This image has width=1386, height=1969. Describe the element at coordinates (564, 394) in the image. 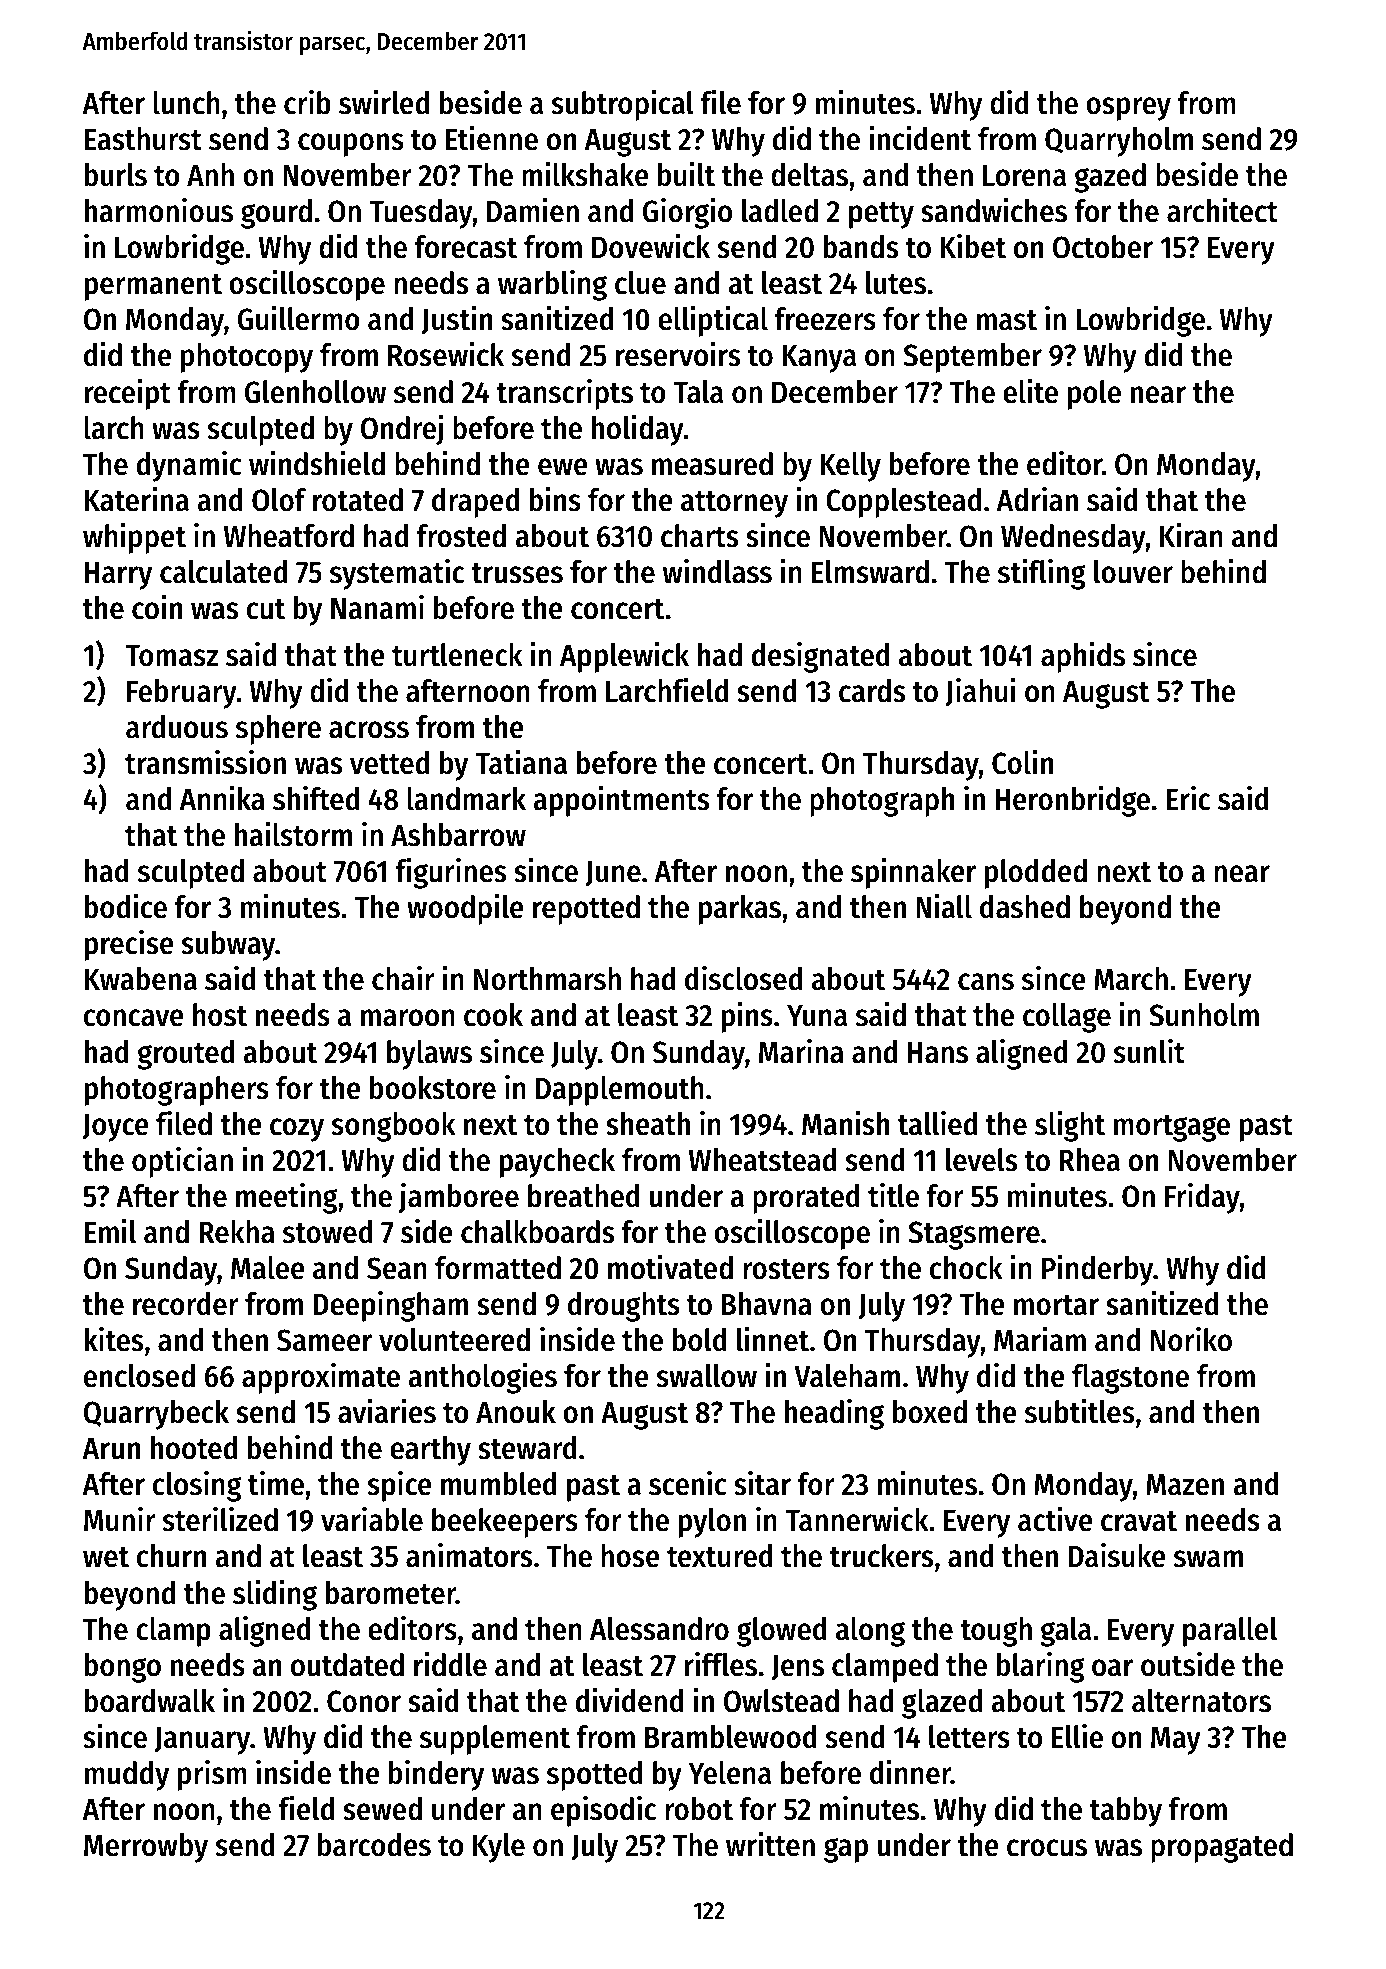

I see `transcripts` at that location.
